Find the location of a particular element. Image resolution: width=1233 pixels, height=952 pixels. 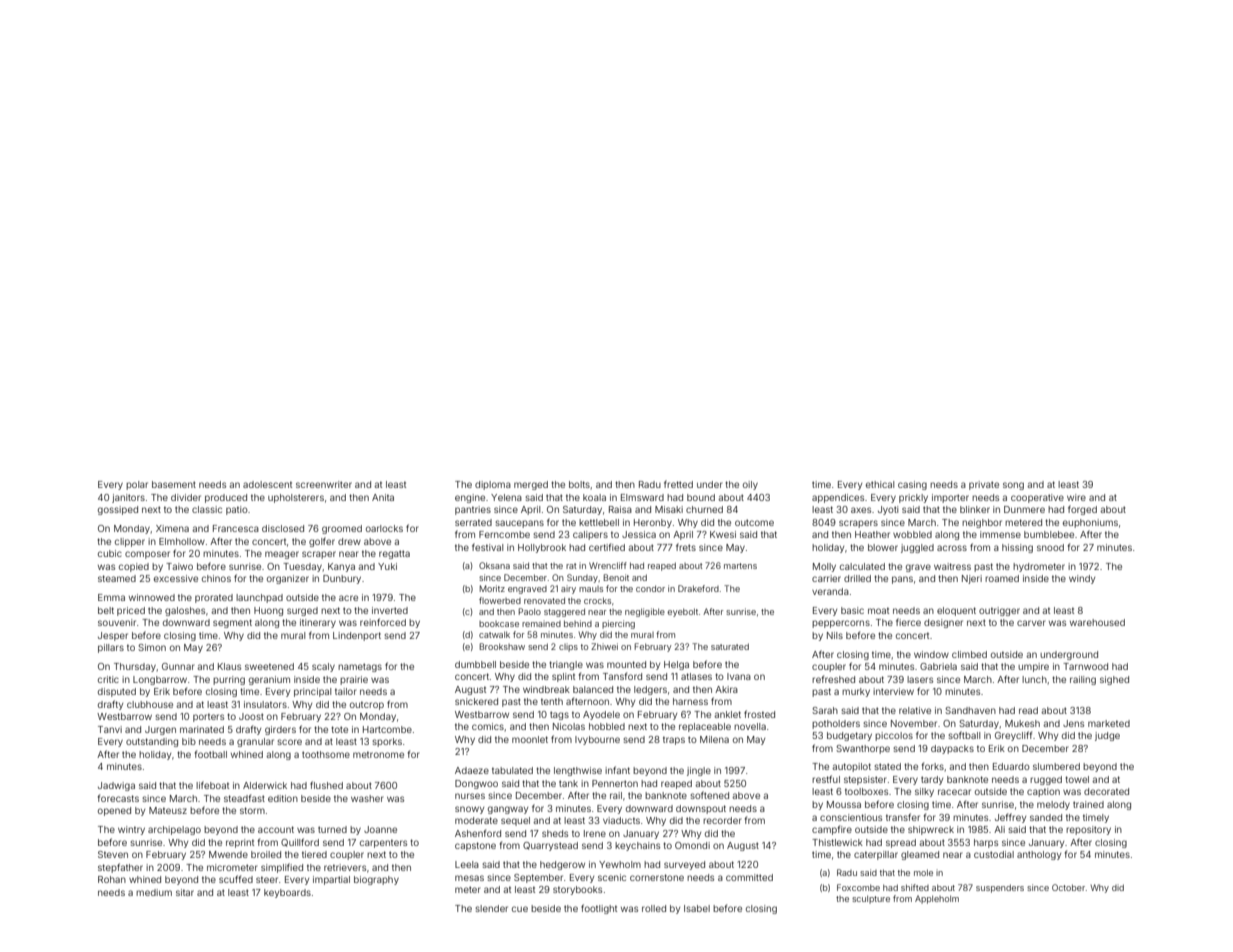

football is located at coordinates (211, 754).
